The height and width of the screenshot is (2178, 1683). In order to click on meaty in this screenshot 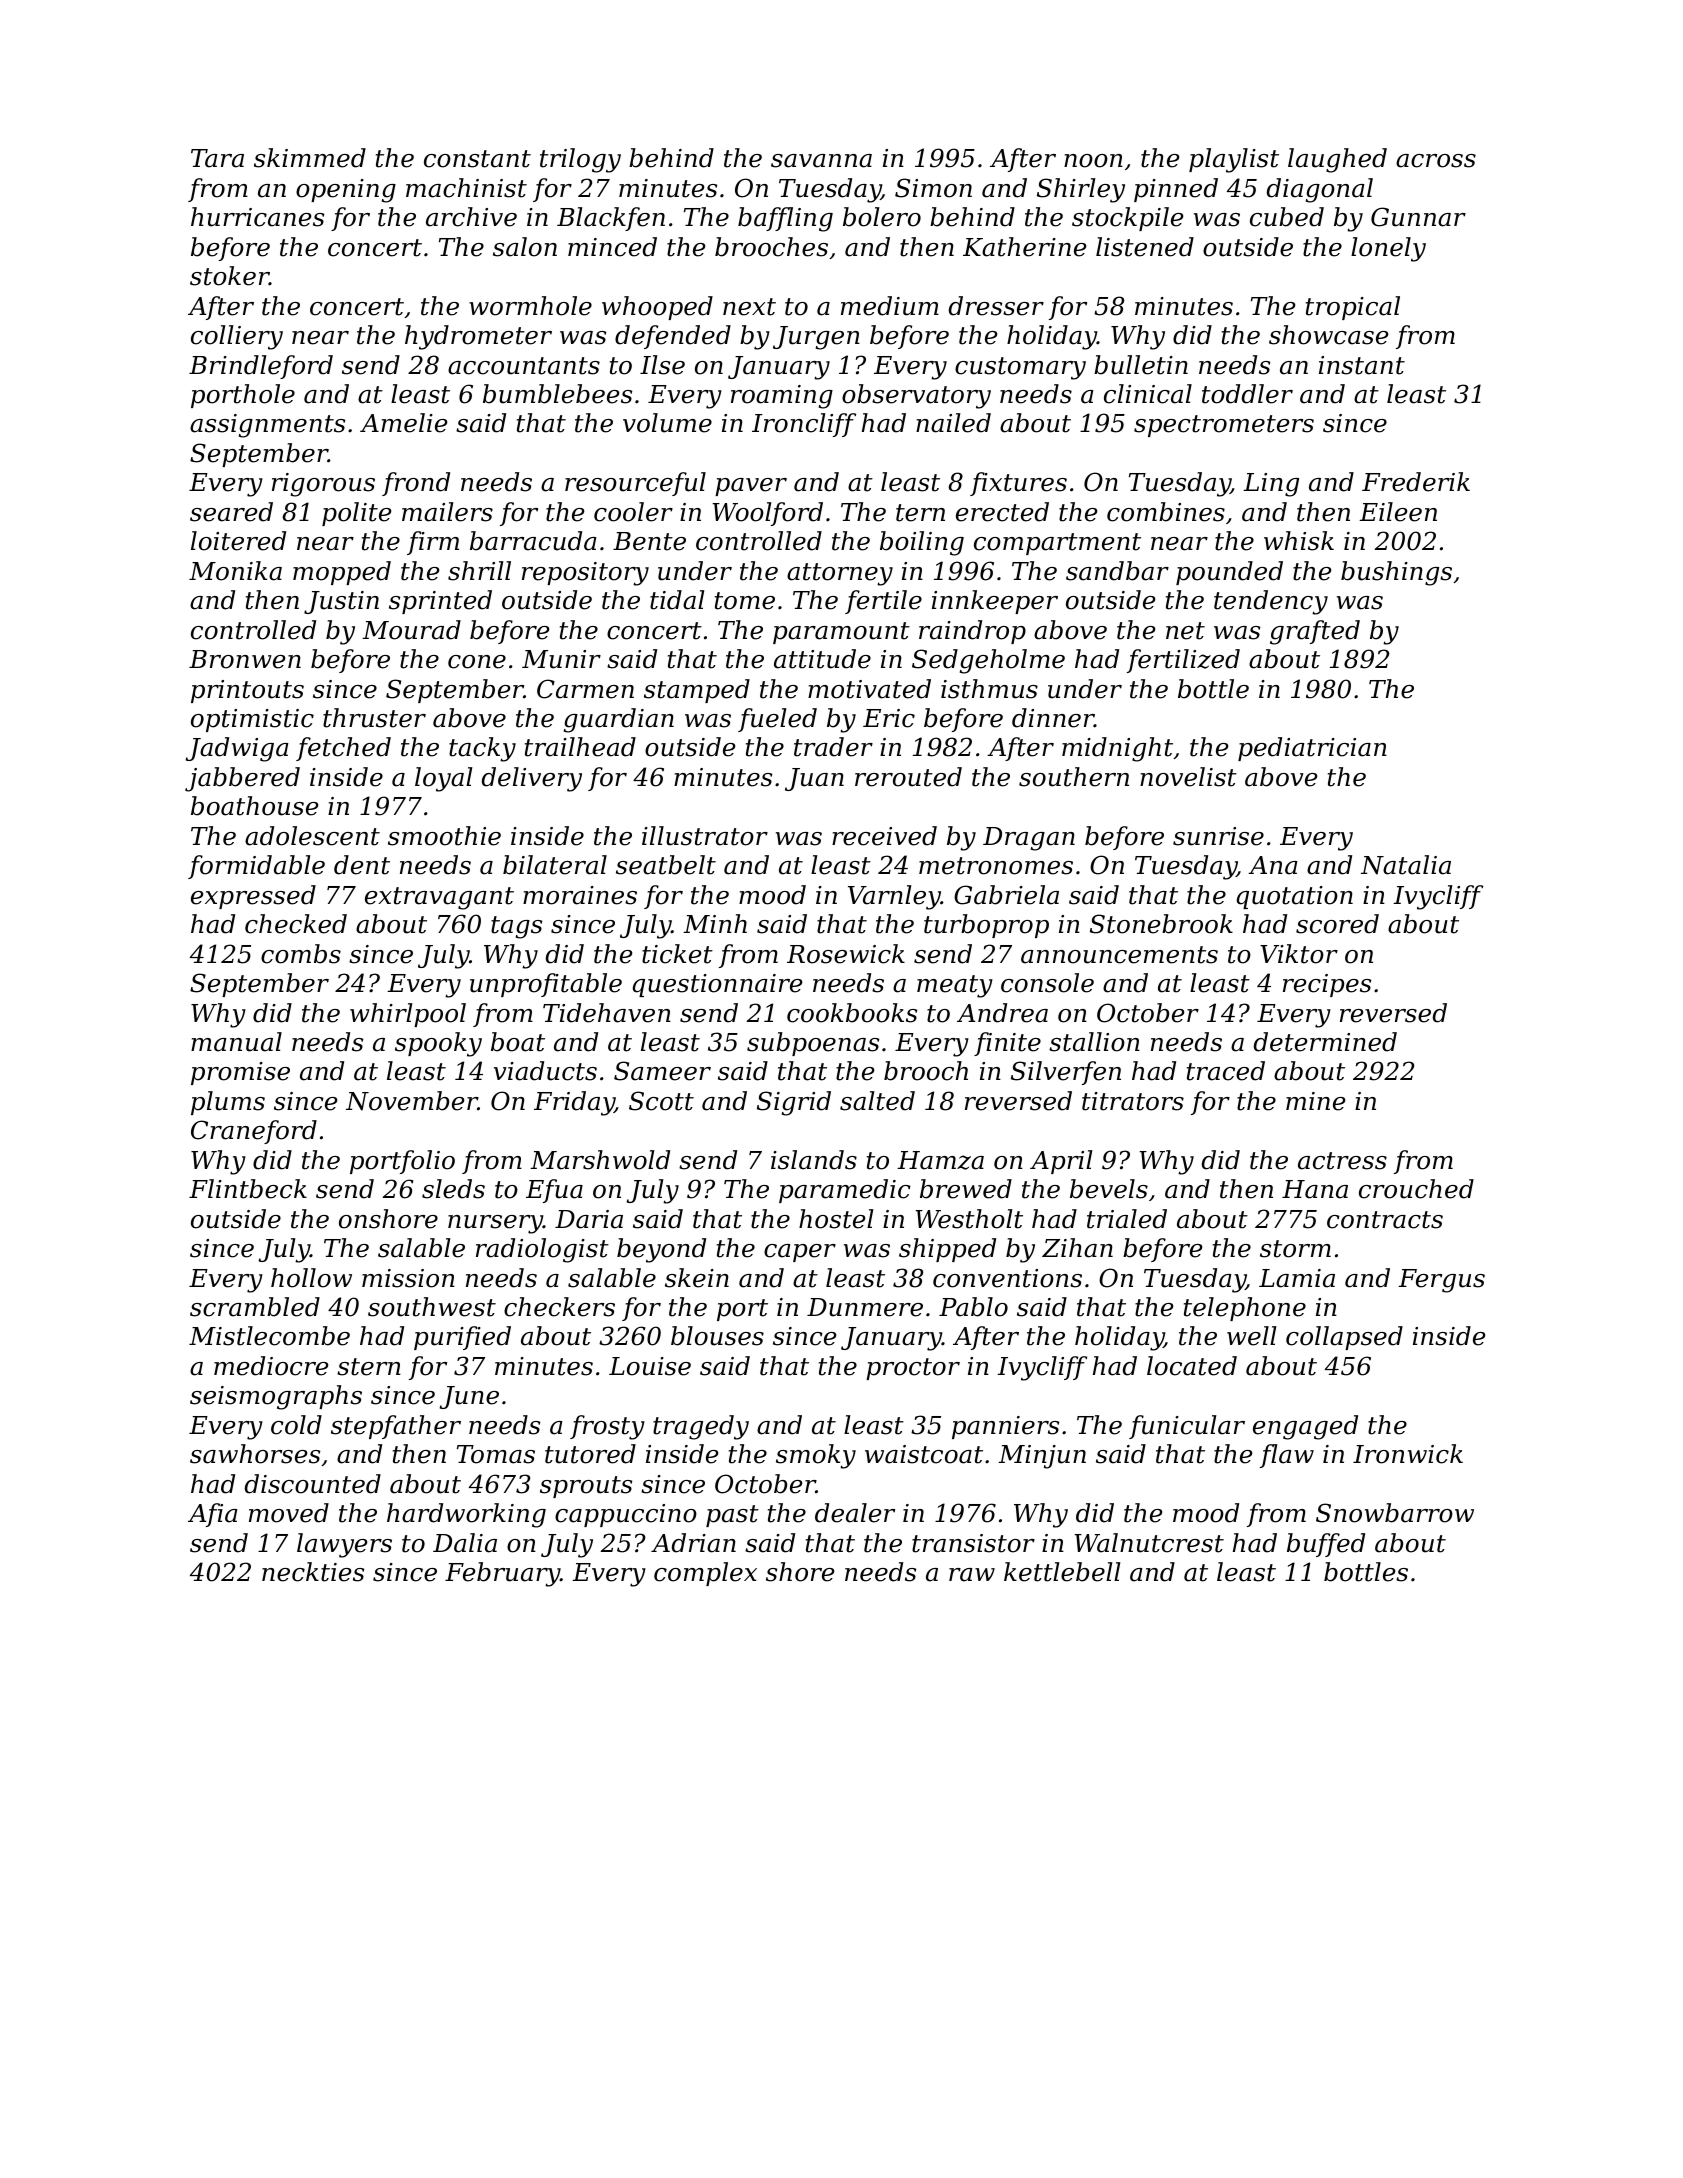, I will do `click(955, 986)`.
